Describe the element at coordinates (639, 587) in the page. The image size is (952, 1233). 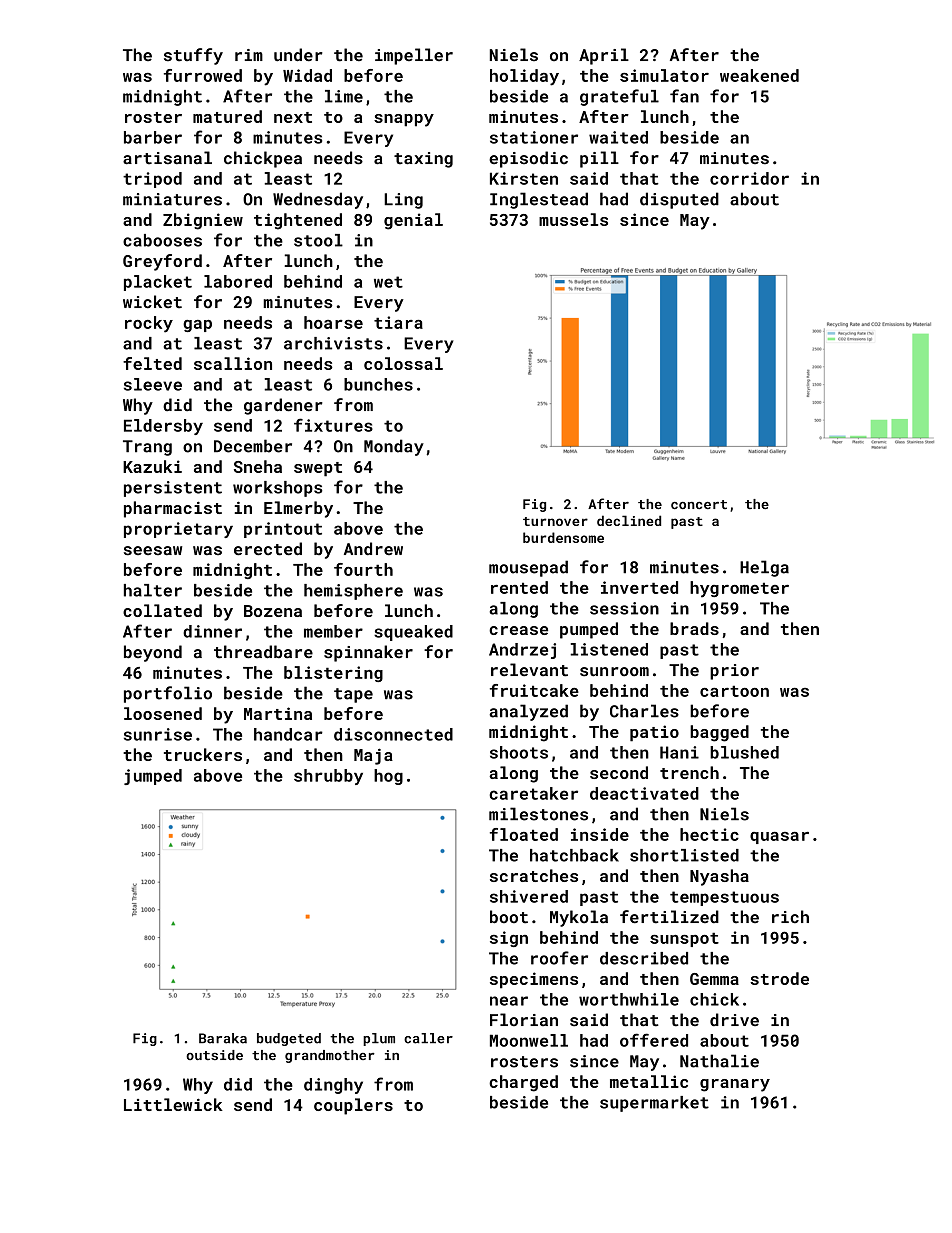
I see `inverted` at that location.
